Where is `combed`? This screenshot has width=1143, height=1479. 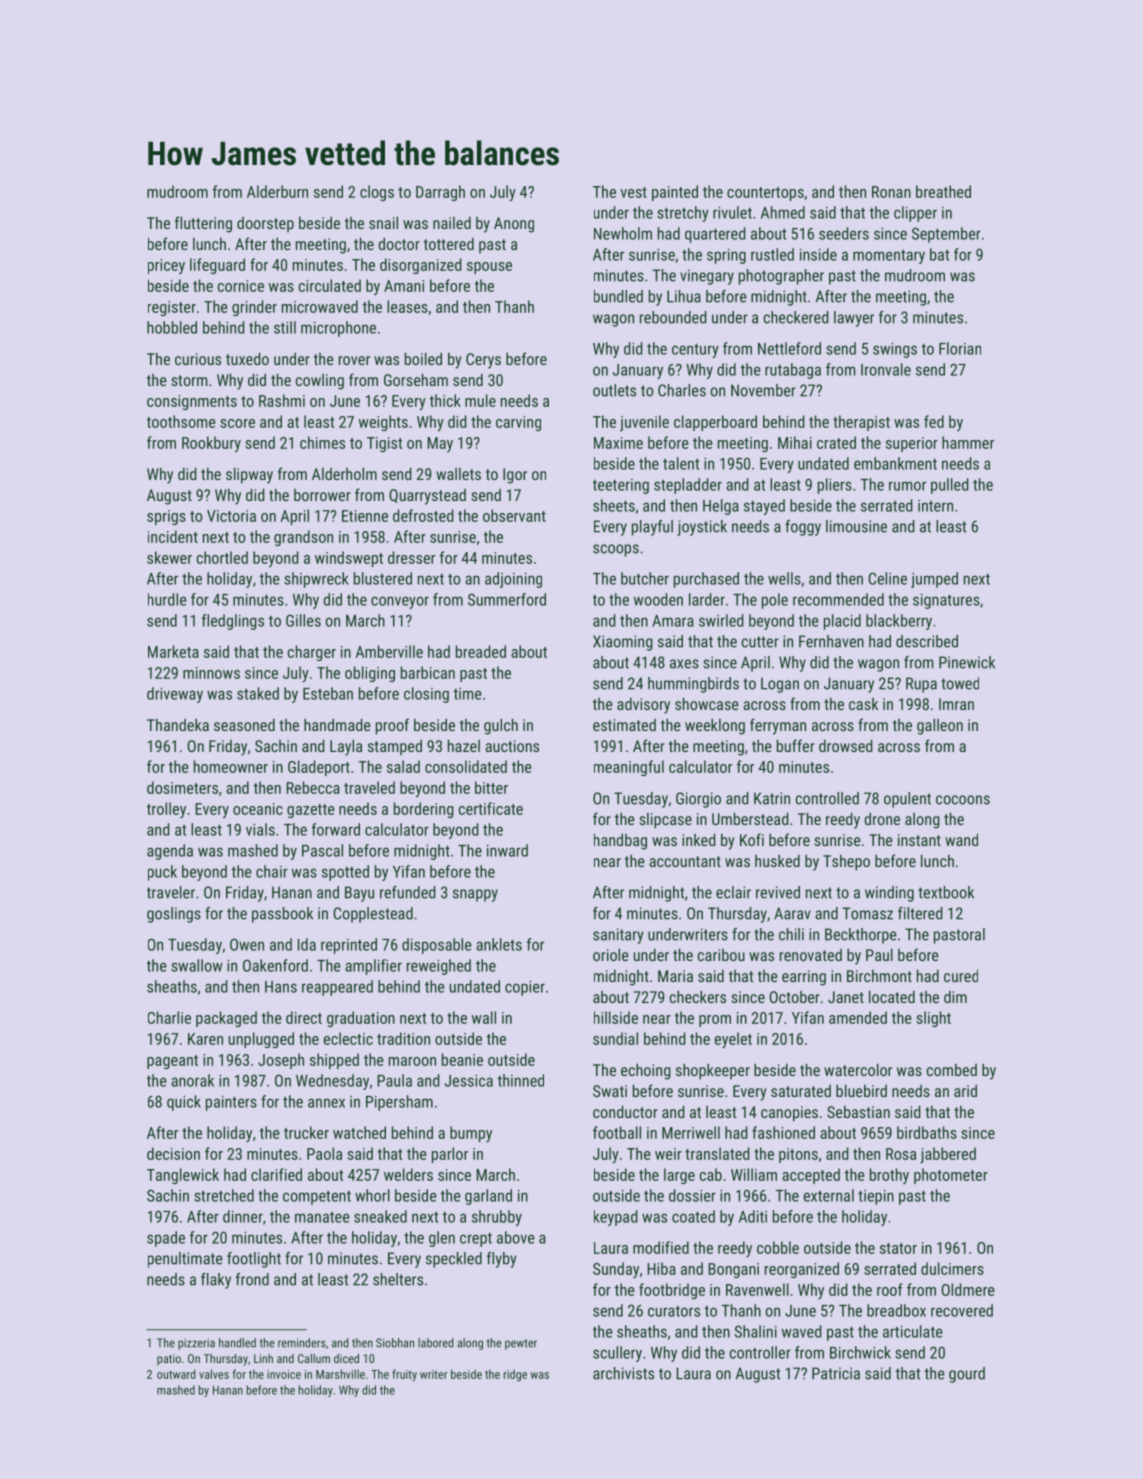
combed is located at coordinates (952, 1069).
